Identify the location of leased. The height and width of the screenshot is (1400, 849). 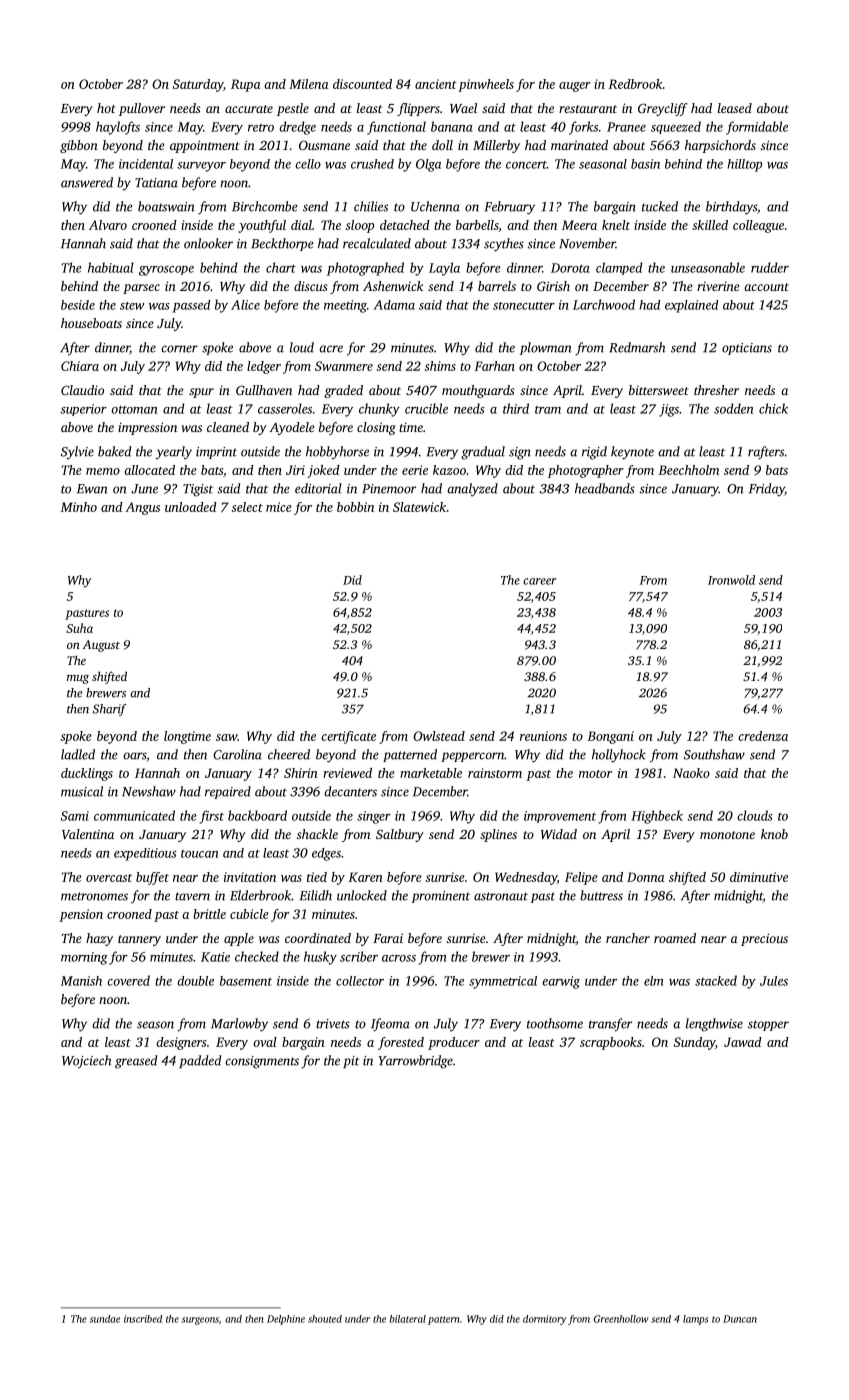
(735, 108).
